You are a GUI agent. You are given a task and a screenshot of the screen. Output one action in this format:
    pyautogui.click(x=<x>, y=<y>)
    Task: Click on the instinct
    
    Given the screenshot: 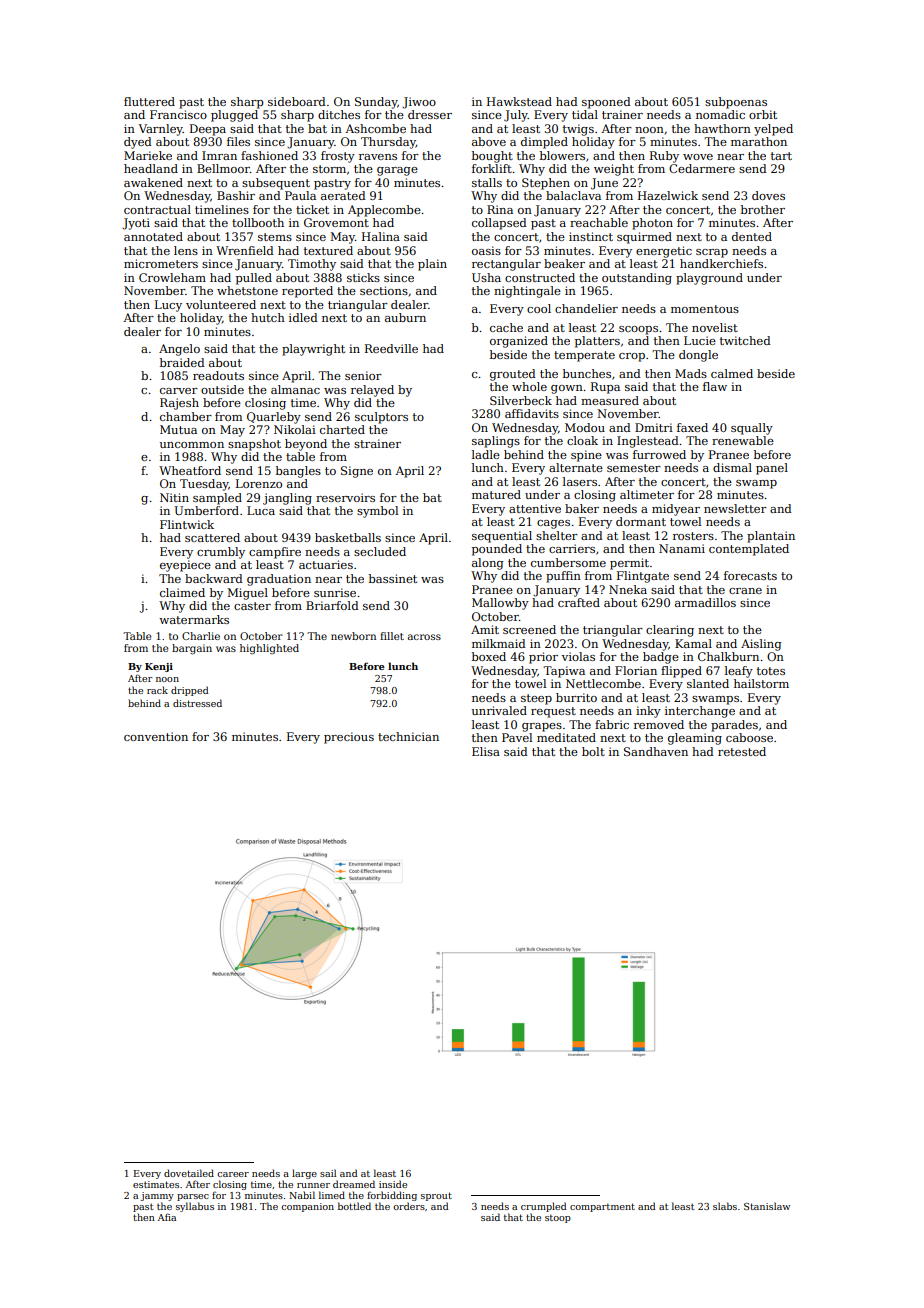 What is the action you would take?
    pyautogui.click(x=591, y=236)
